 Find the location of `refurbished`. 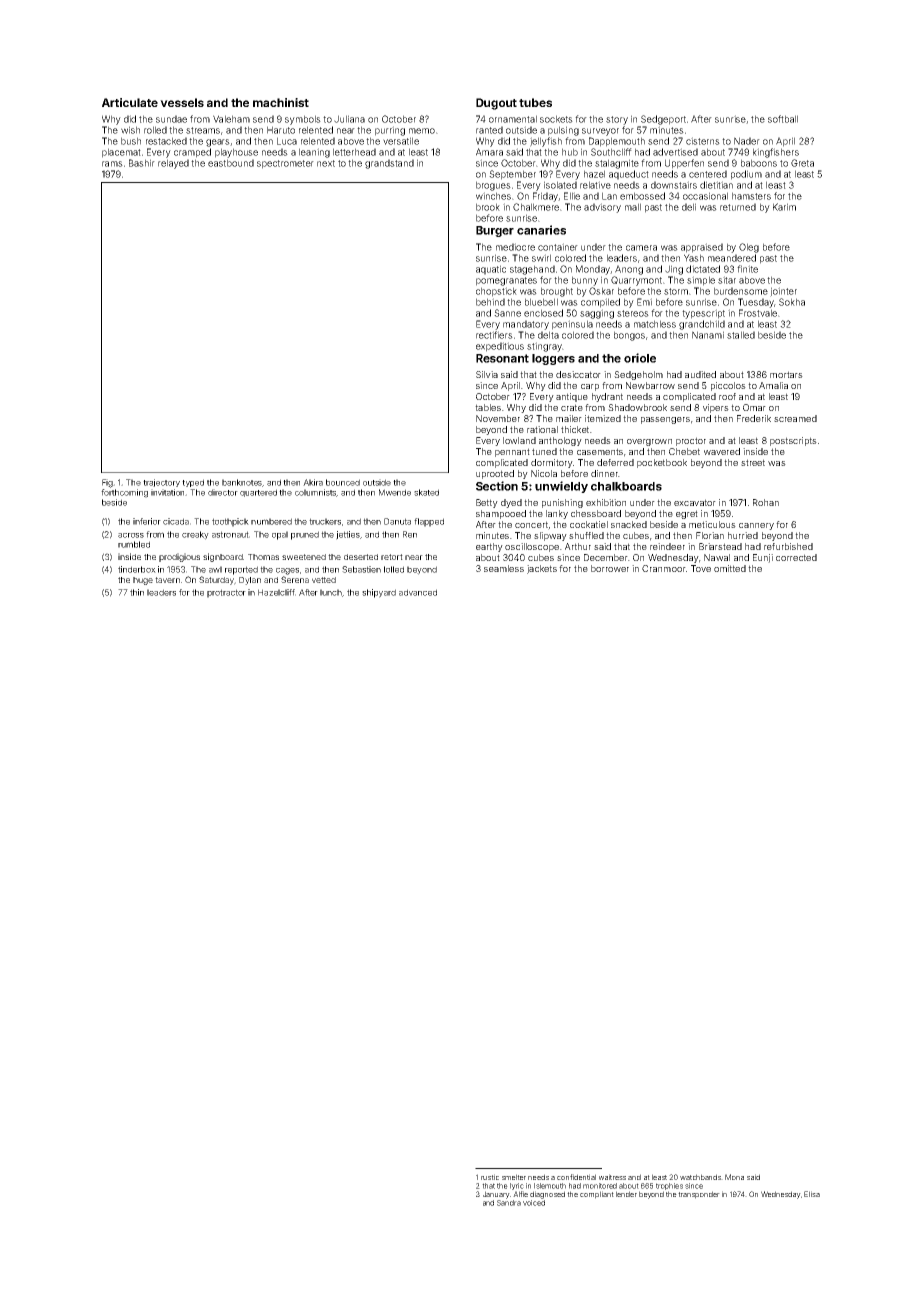

refurbished is located at coordinates (788, 546).
